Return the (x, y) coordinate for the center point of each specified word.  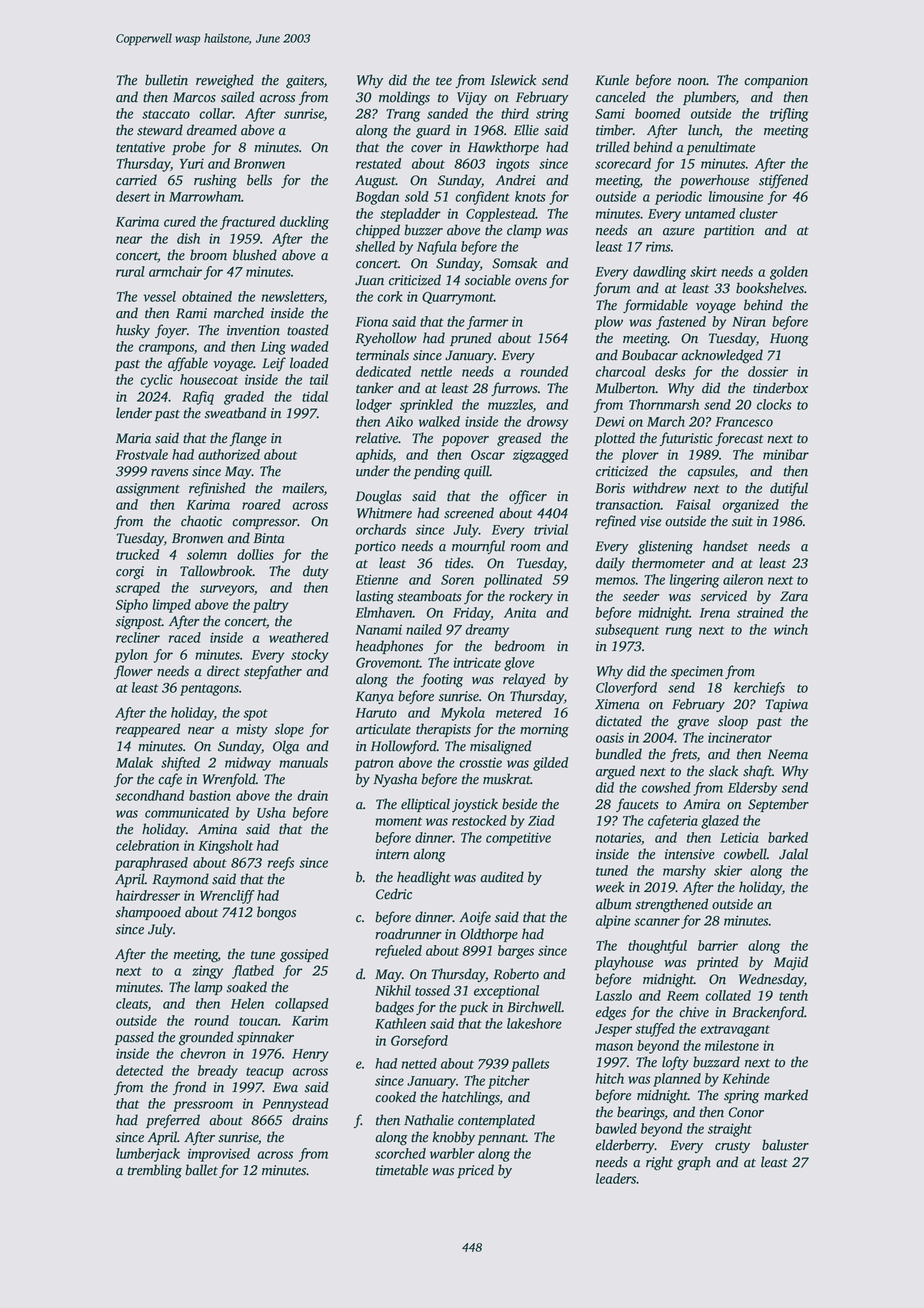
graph (694, 1163)
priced (475, 1171)
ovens (531, 282)
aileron (743, 579)
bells (259, 180)
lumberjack (148, 1155)
